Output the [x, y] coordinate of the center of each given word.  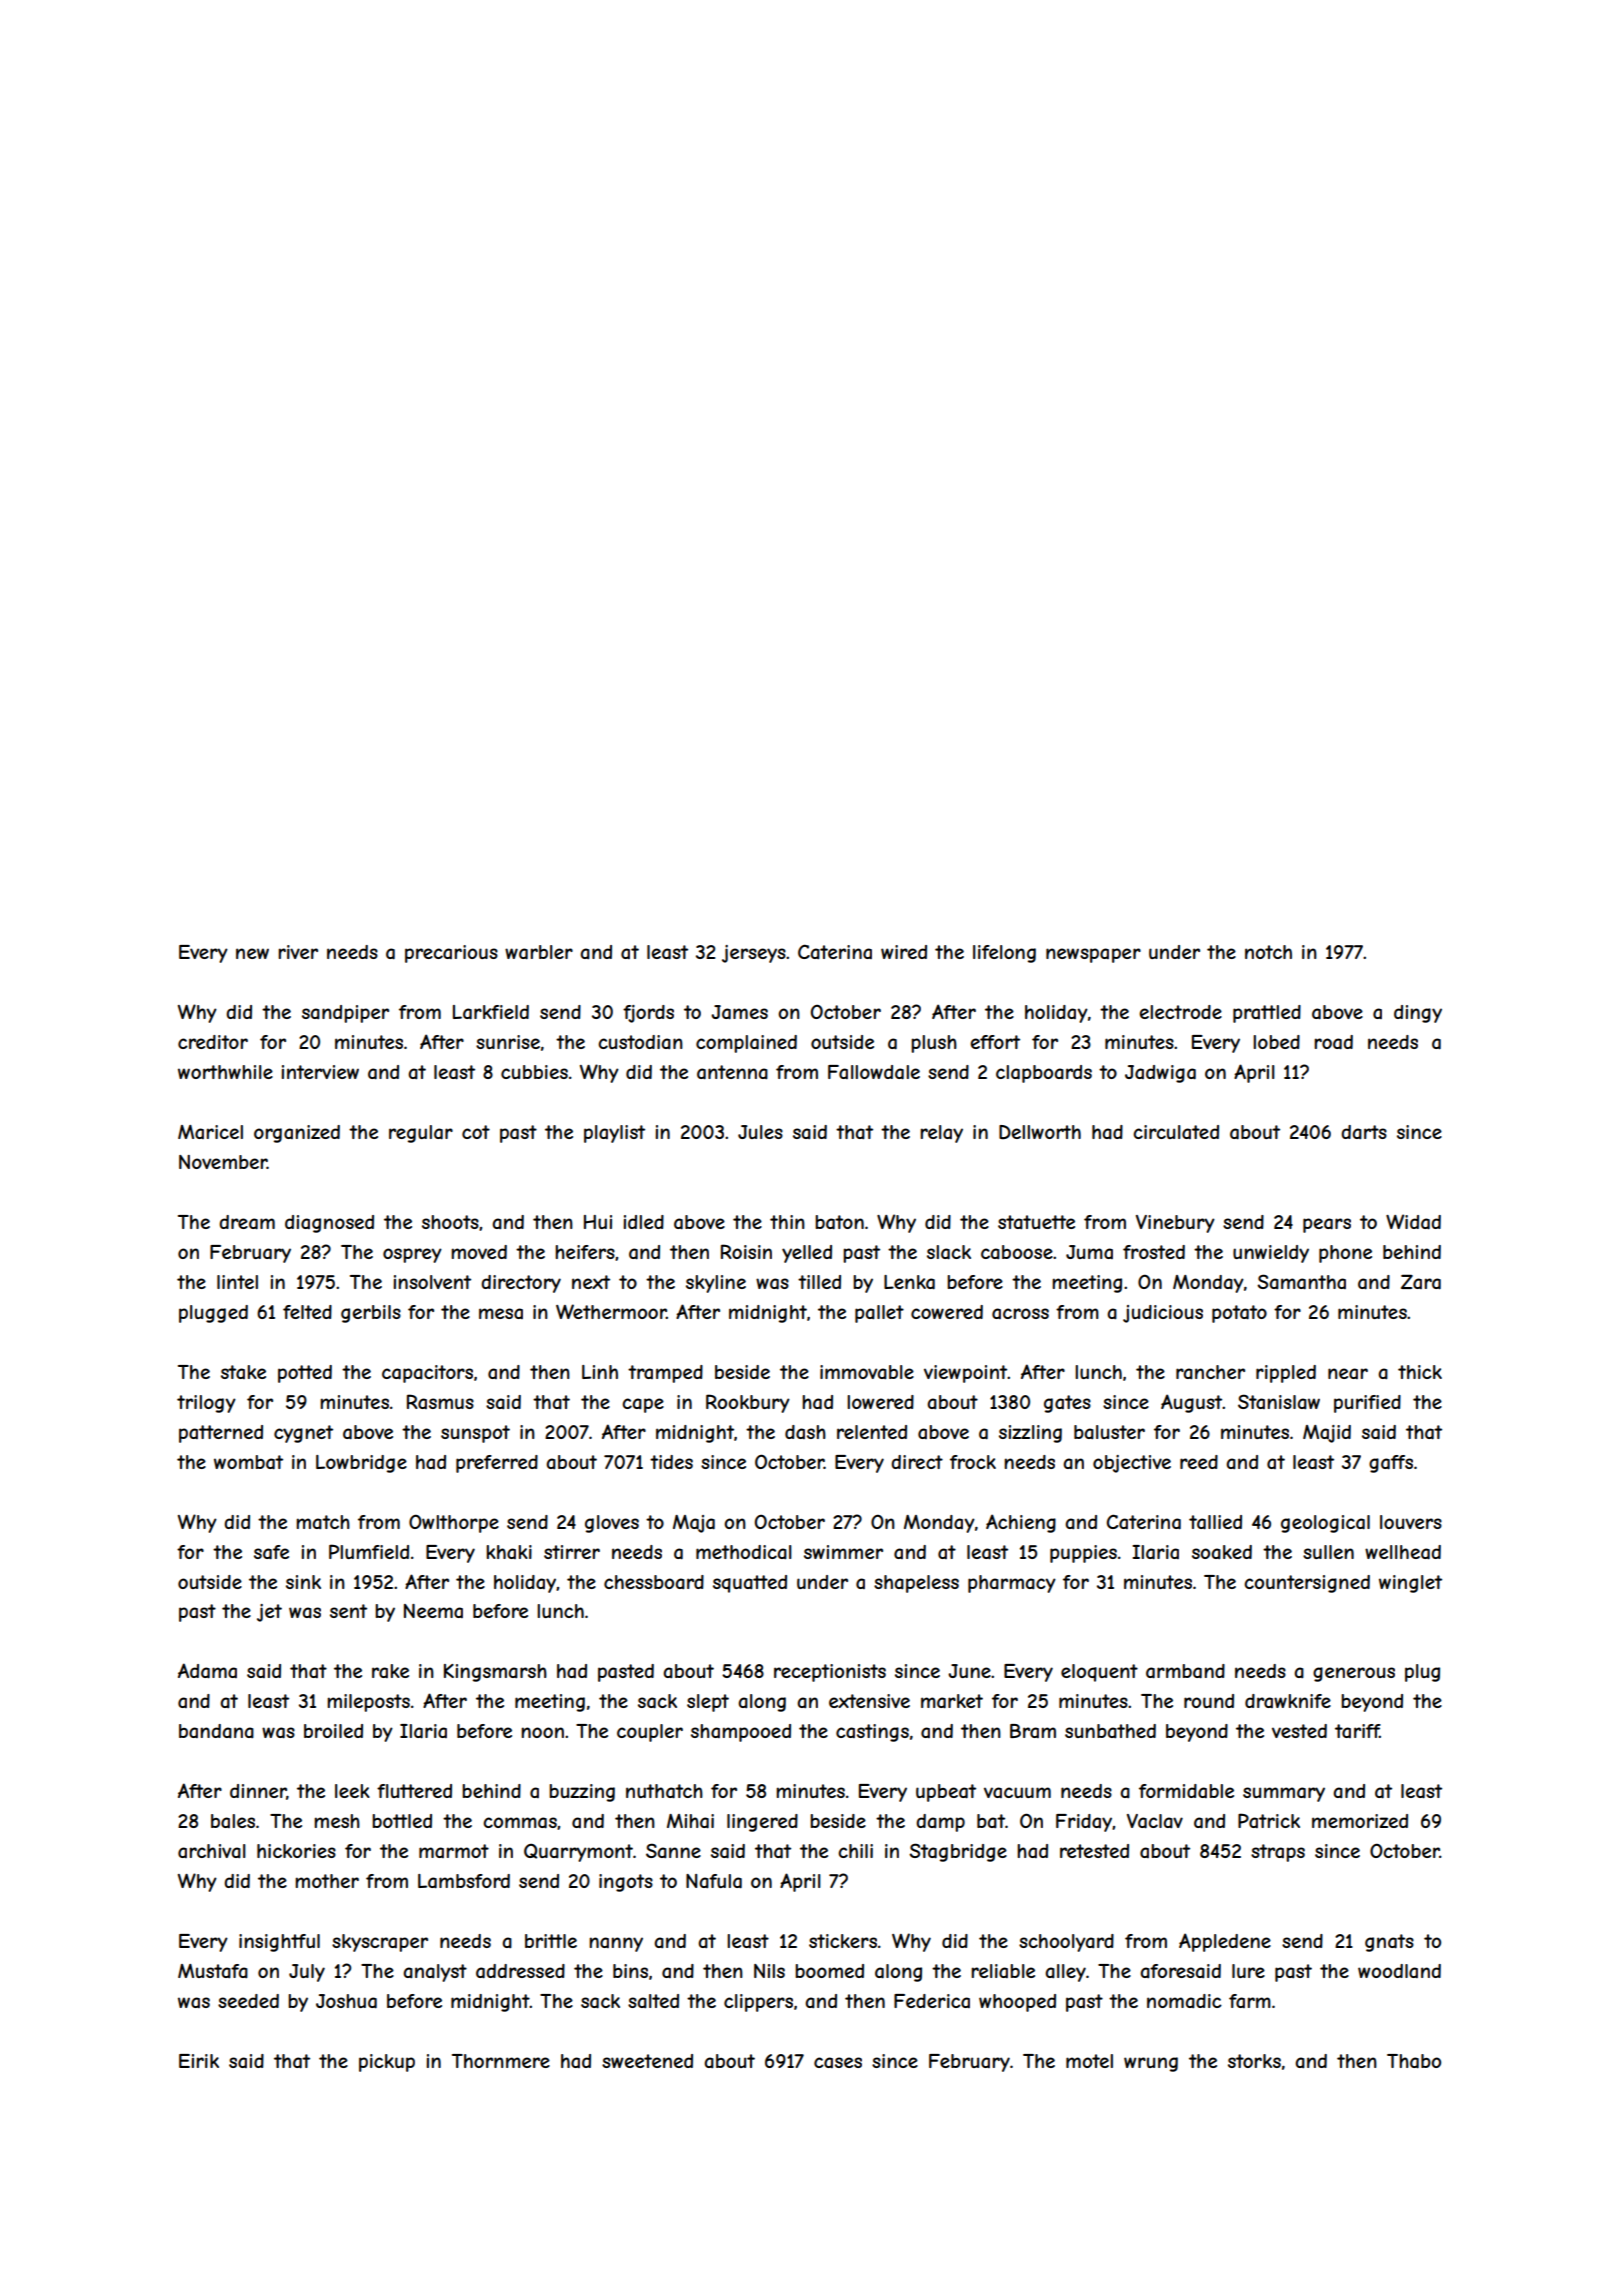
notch [1268, 952]
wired [904, 952]
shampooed [741, 1733]
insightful [279, 1943]
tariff [1357, 1731]
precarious [451, 954]
